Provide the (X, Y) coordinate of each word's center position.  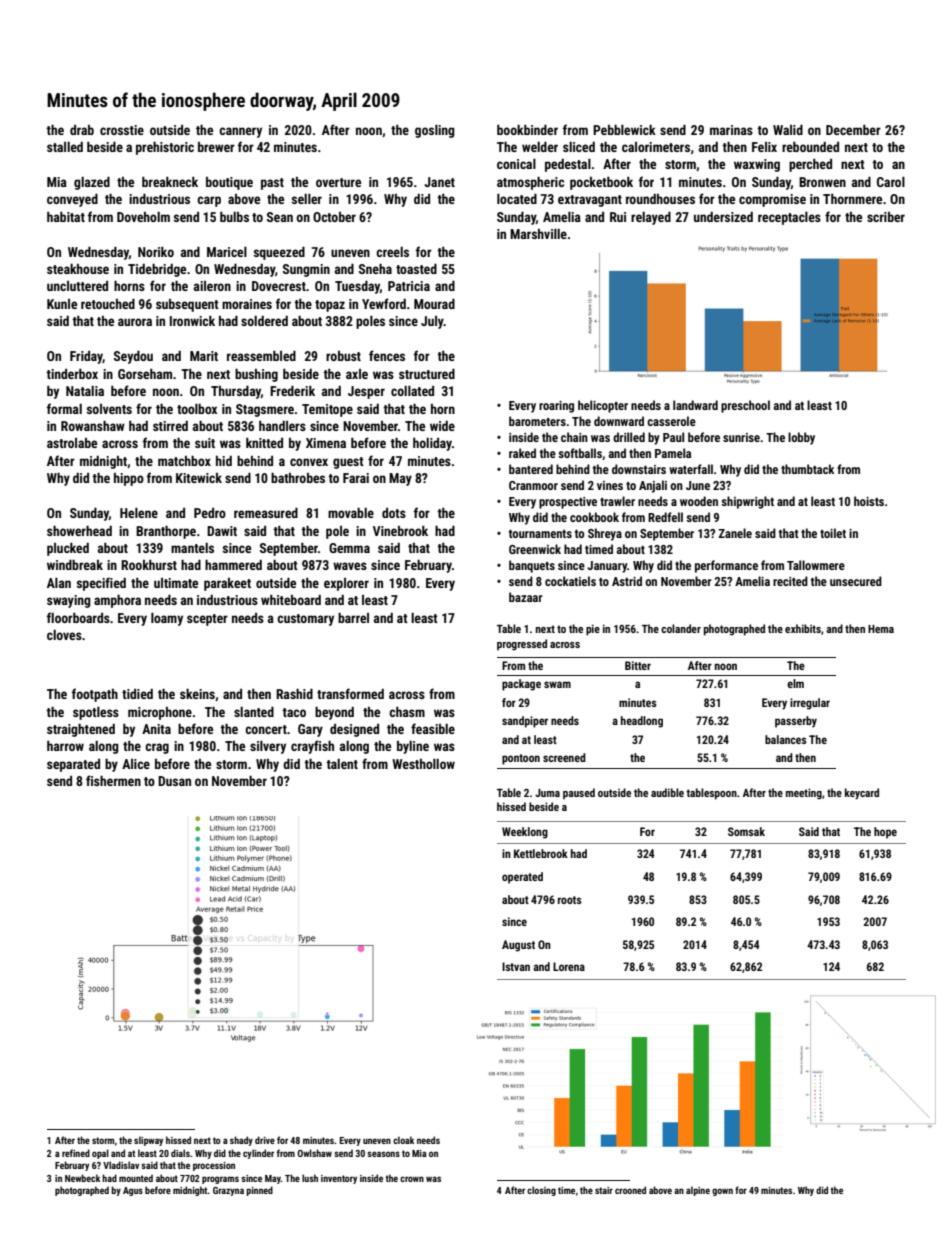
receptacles (789, 218)
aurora (135, 322)
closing (541, 1191)
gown (722, 1192)
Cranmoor (533, 485)
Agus (133, 1191)
